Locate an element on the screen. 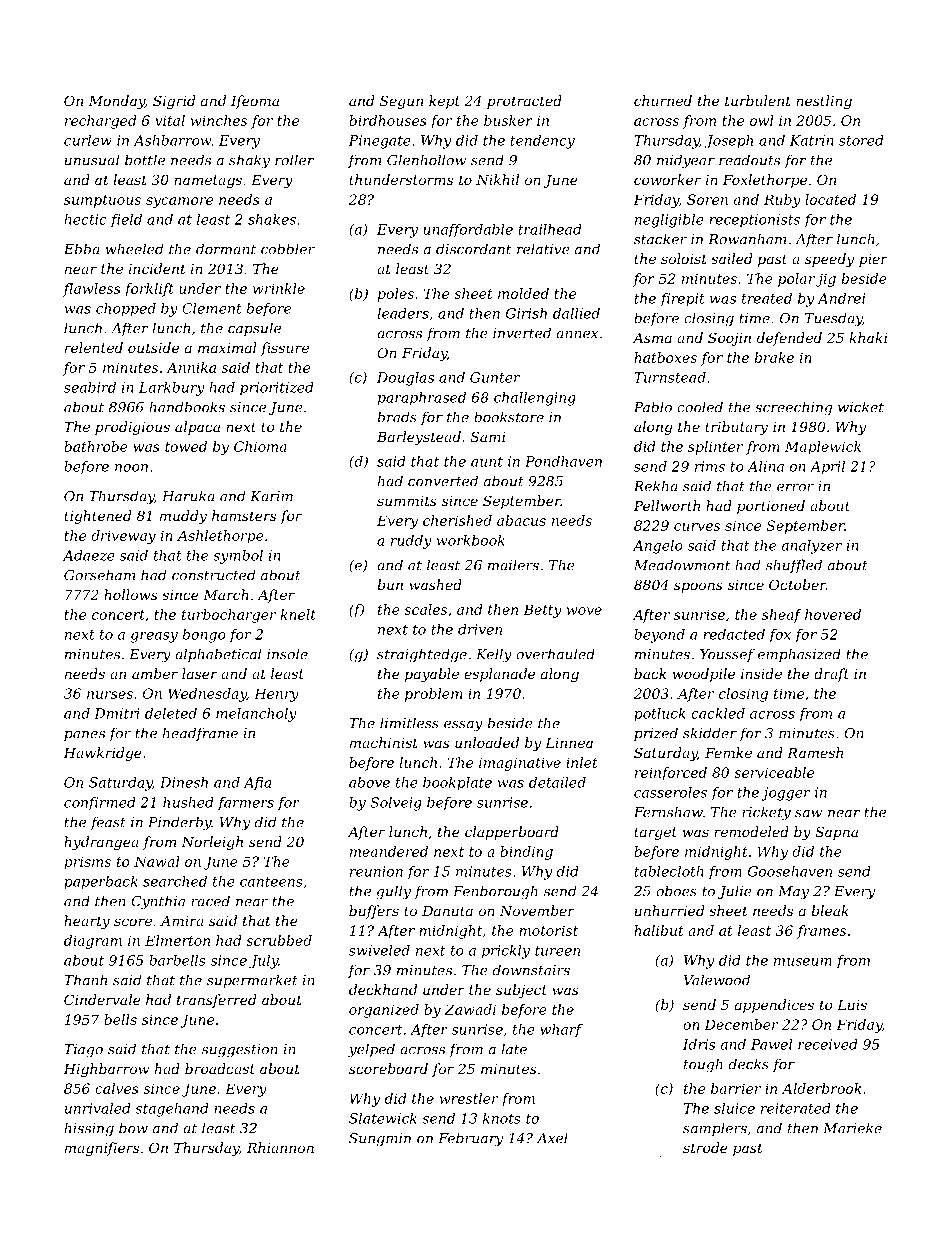 Image resolution: width=952 pixels, height=1233 pixels. constructed is located at coordinates (213, 575).
